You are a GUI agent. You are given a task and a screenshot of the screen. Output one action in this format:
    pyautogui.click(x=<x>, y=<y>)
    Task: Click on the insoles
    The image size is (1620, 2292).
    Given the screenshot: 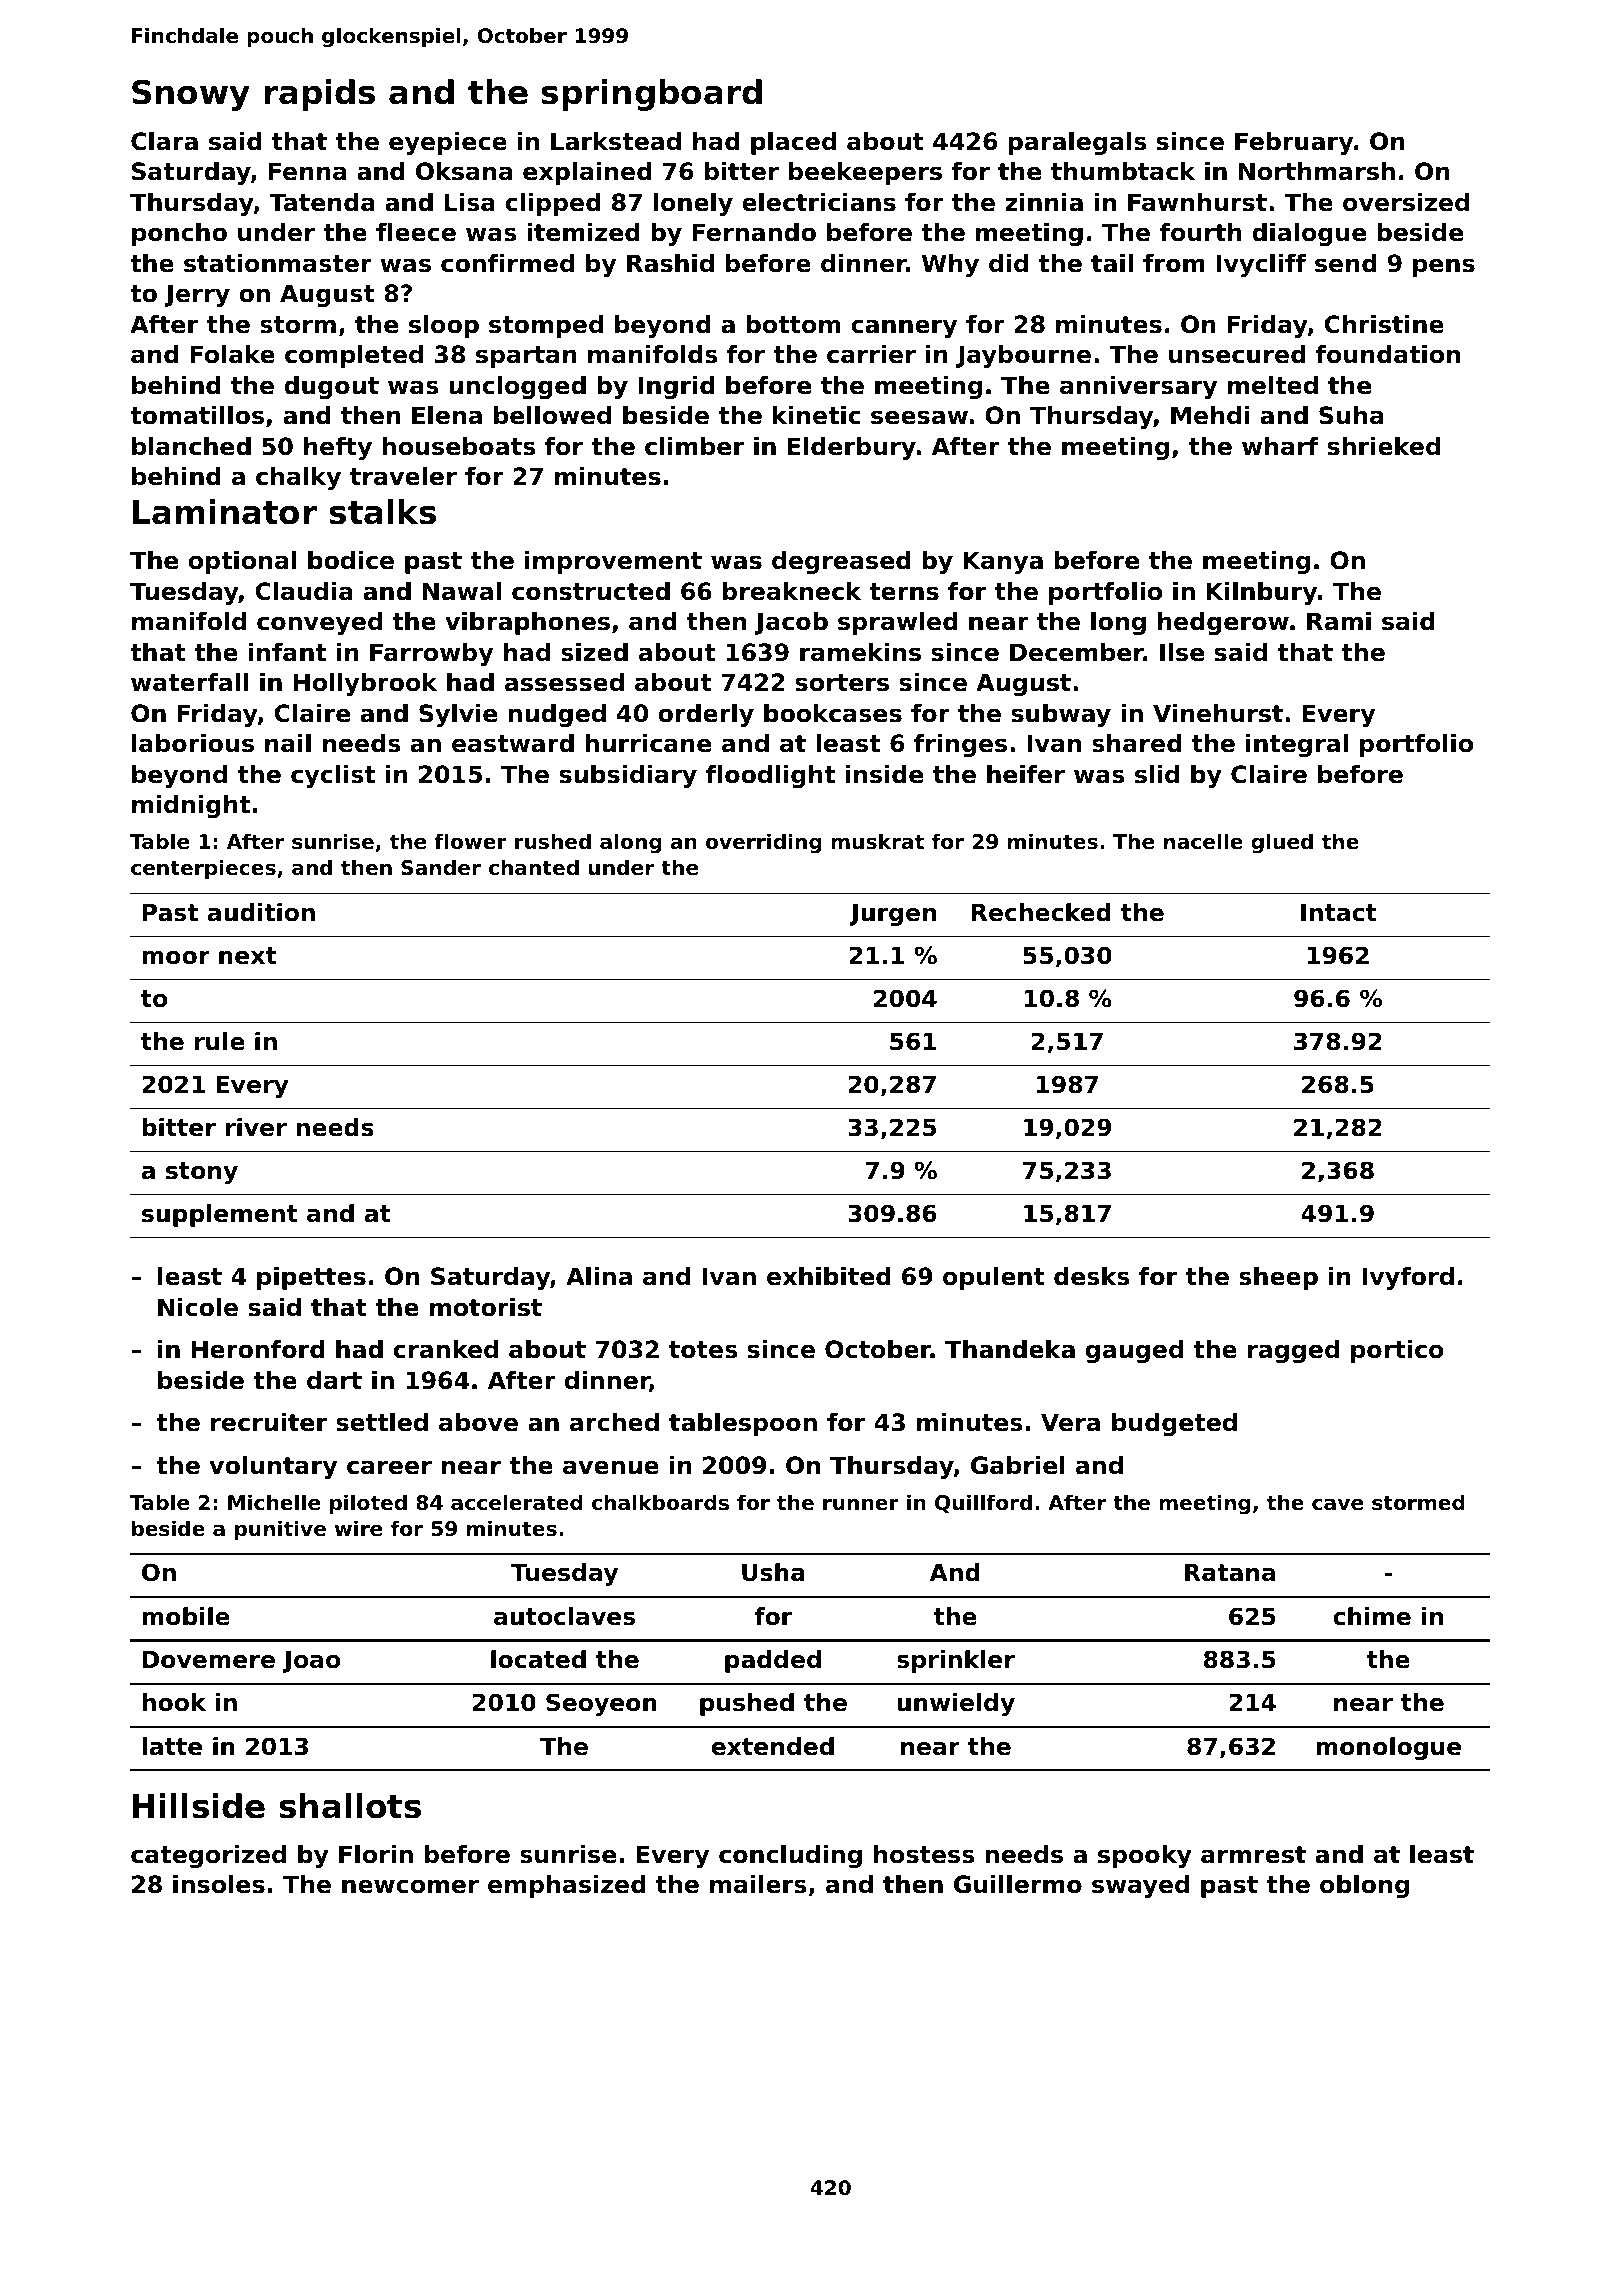 What is the action you would take?
    pyautogui.click(x=219, y=1884)
